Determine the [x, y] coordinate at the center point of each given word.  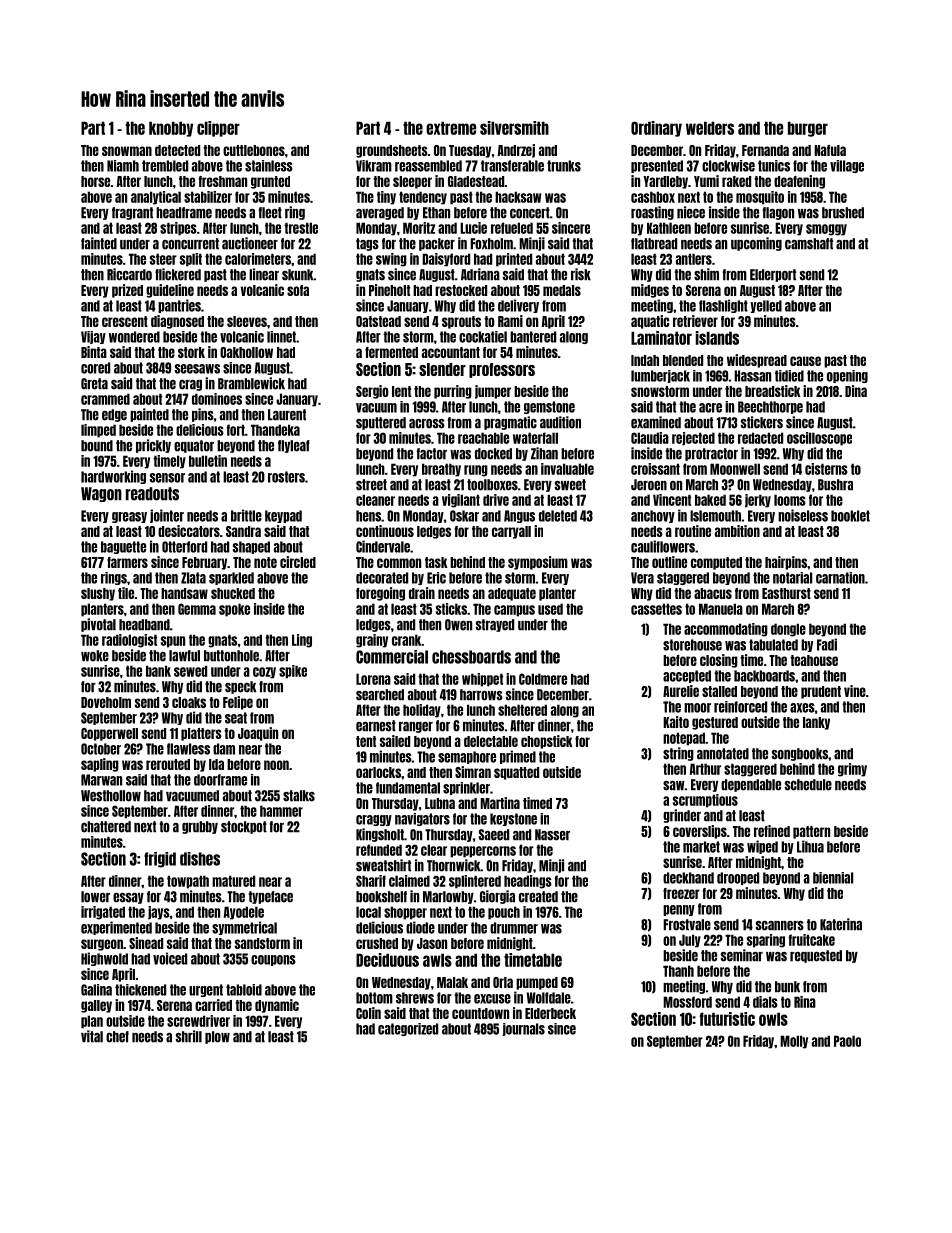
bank [158, 671]
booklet [850, 516]
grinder [682, 816]
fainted [99, 243]
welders [710, 128]
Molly [794, 1042]
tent [366, 741]
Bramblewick [251, 383]
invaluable [567, 469]
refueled [512, 228]
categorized [408, 1029]
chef [117, 1037]
